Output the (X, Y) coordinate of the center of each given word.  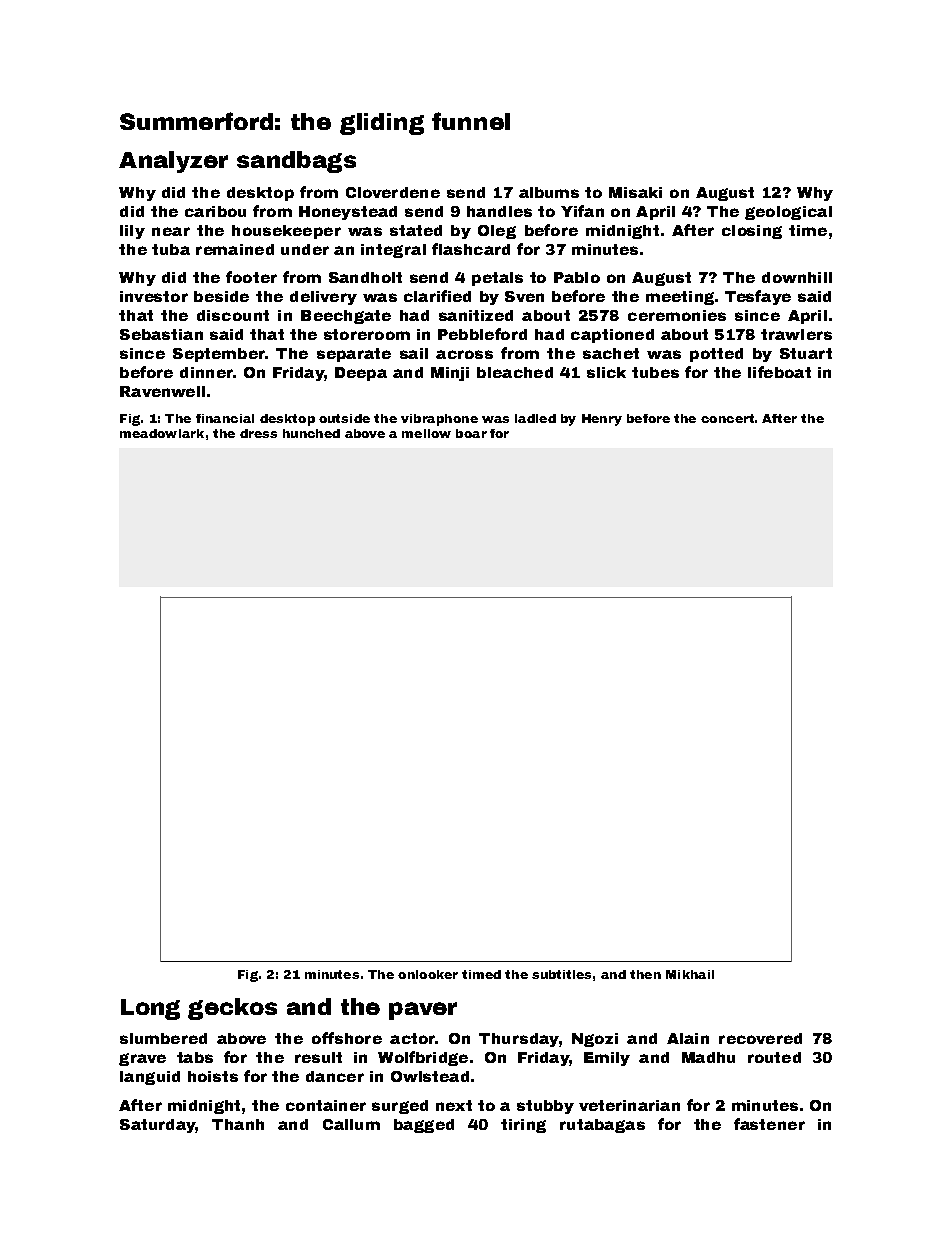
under (305, 249)
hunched (311, 433)
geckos (232, 1009)
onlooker (428, 974)
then (645, 974)
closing (752, 232)
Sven (524, 296)
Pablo (577, 277)
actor (412, 1038)
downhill (797, 277)
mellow (426, 433)
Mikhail (690, 974)
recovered (760, 1038)
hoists (213, 1076)
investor (154, 296)
